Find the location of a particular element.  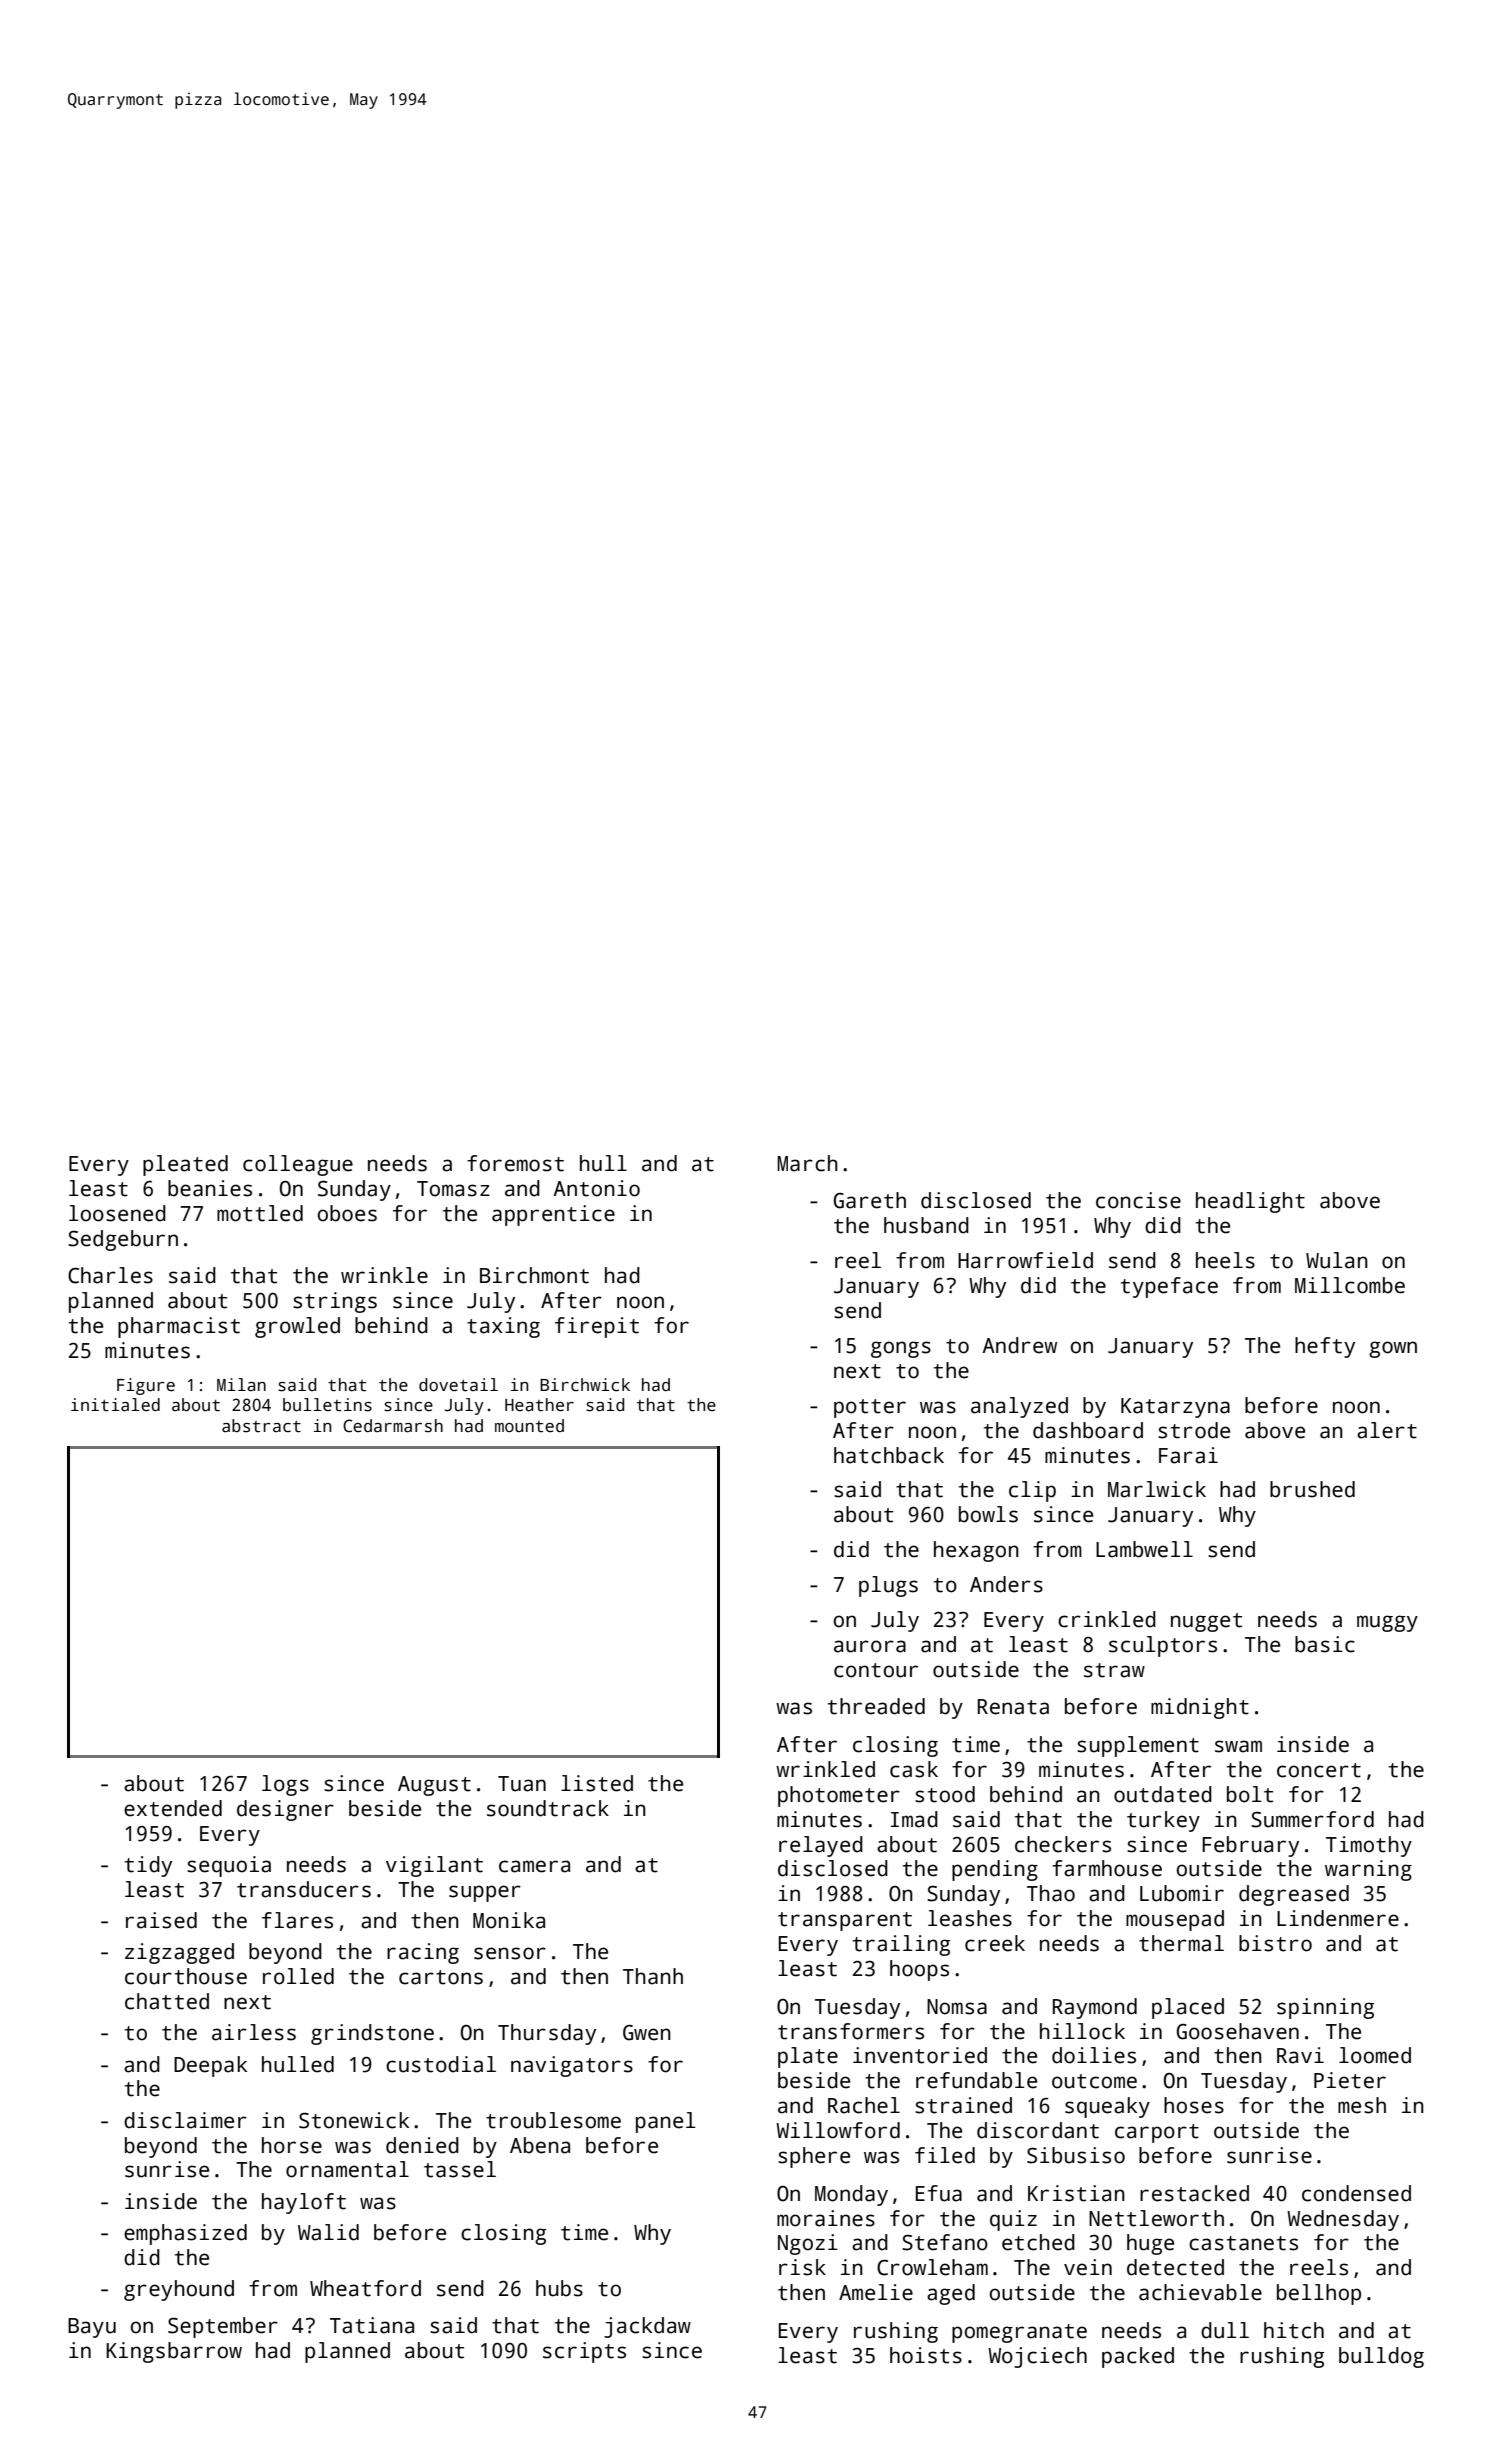

logs is located at coordinates (285, 1785).
